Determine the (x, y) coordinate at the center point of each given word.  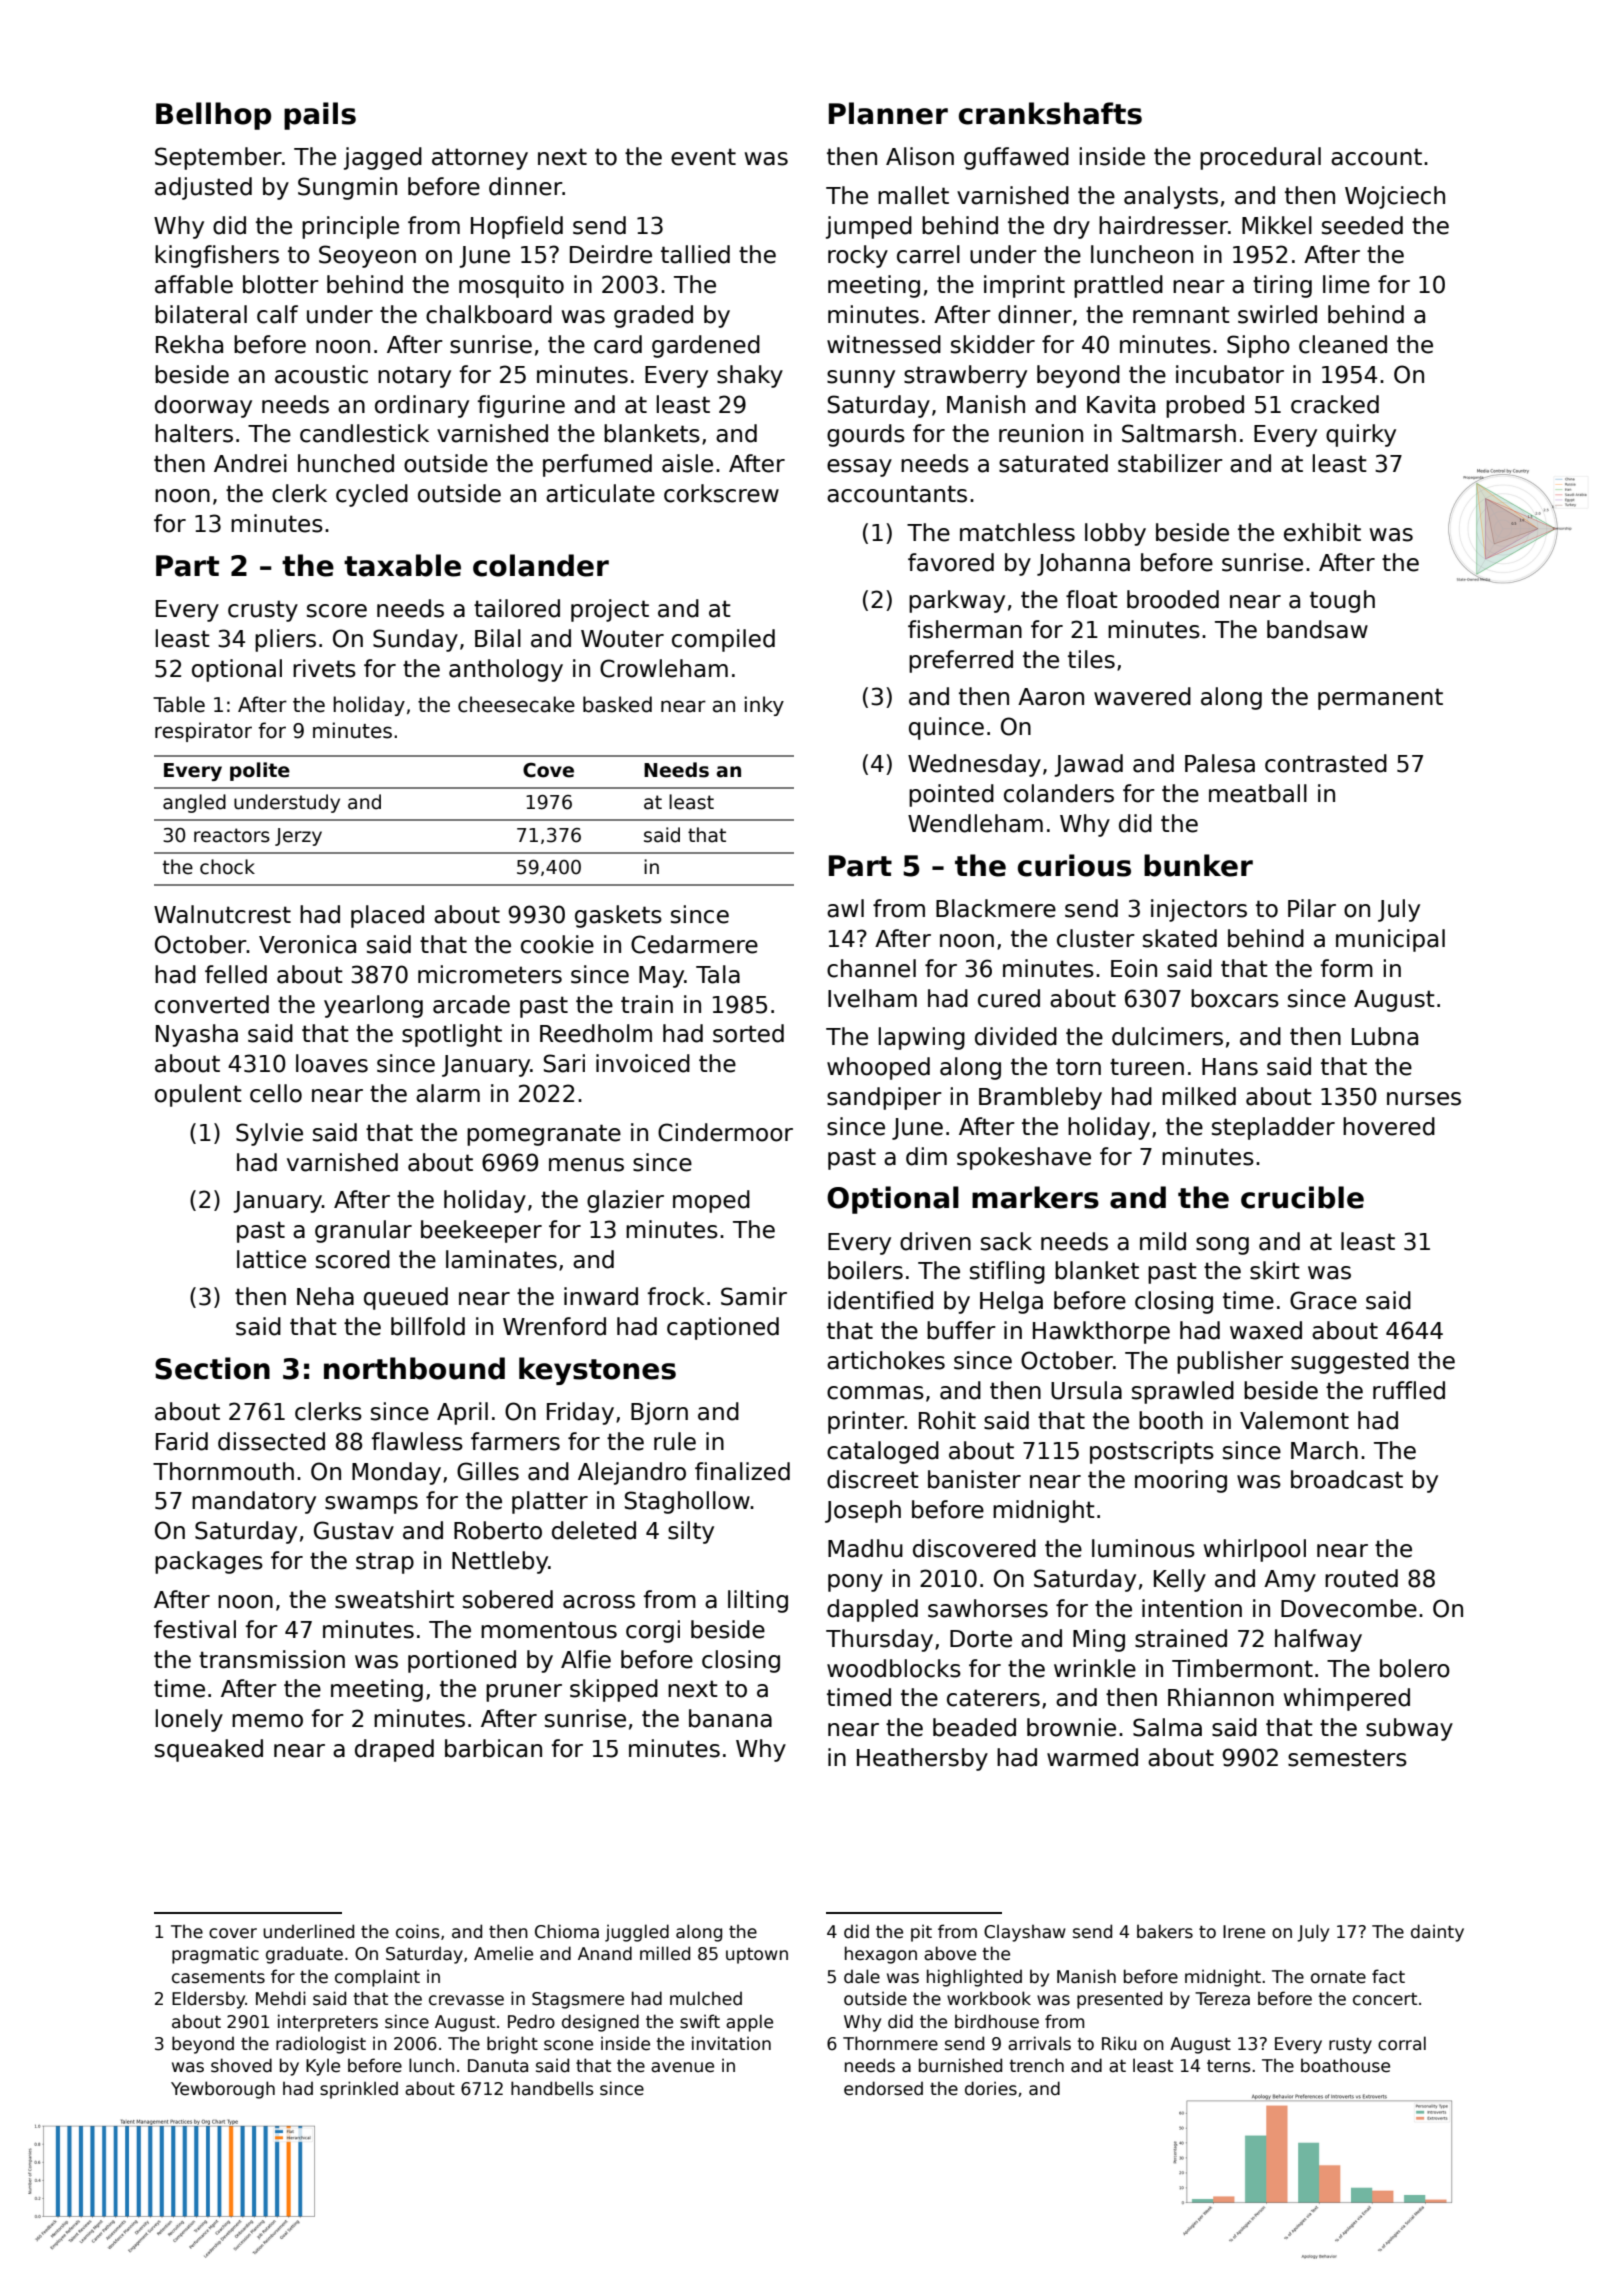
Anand (605, 1953)
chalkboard (489, 314)
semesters (1347, 1758)
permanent (1380, 699)
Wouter (622, 639)
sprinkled (359, 2090)
